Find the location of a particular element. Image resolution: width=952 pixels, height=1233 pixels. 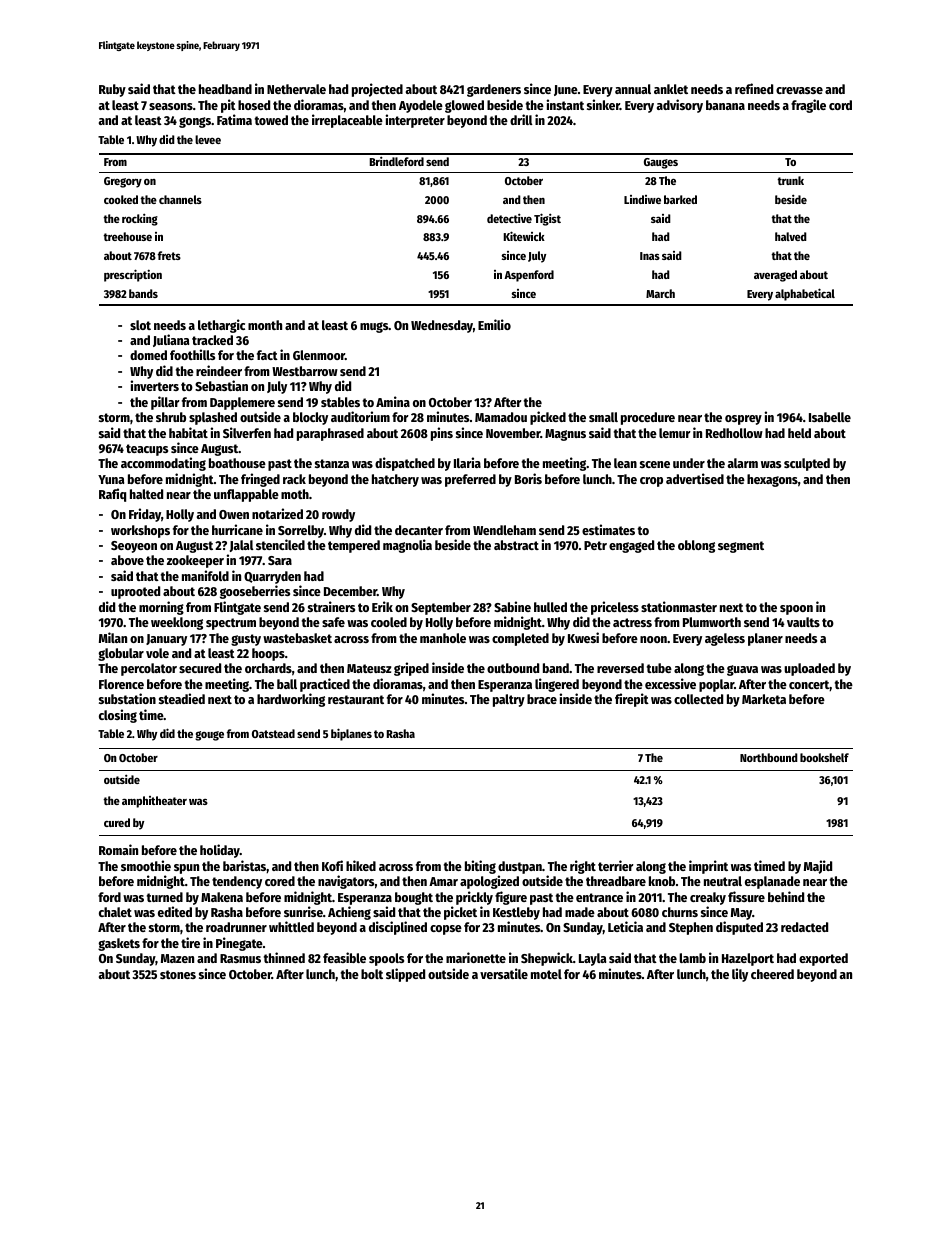

stones is located at coordinates (178, 974).
